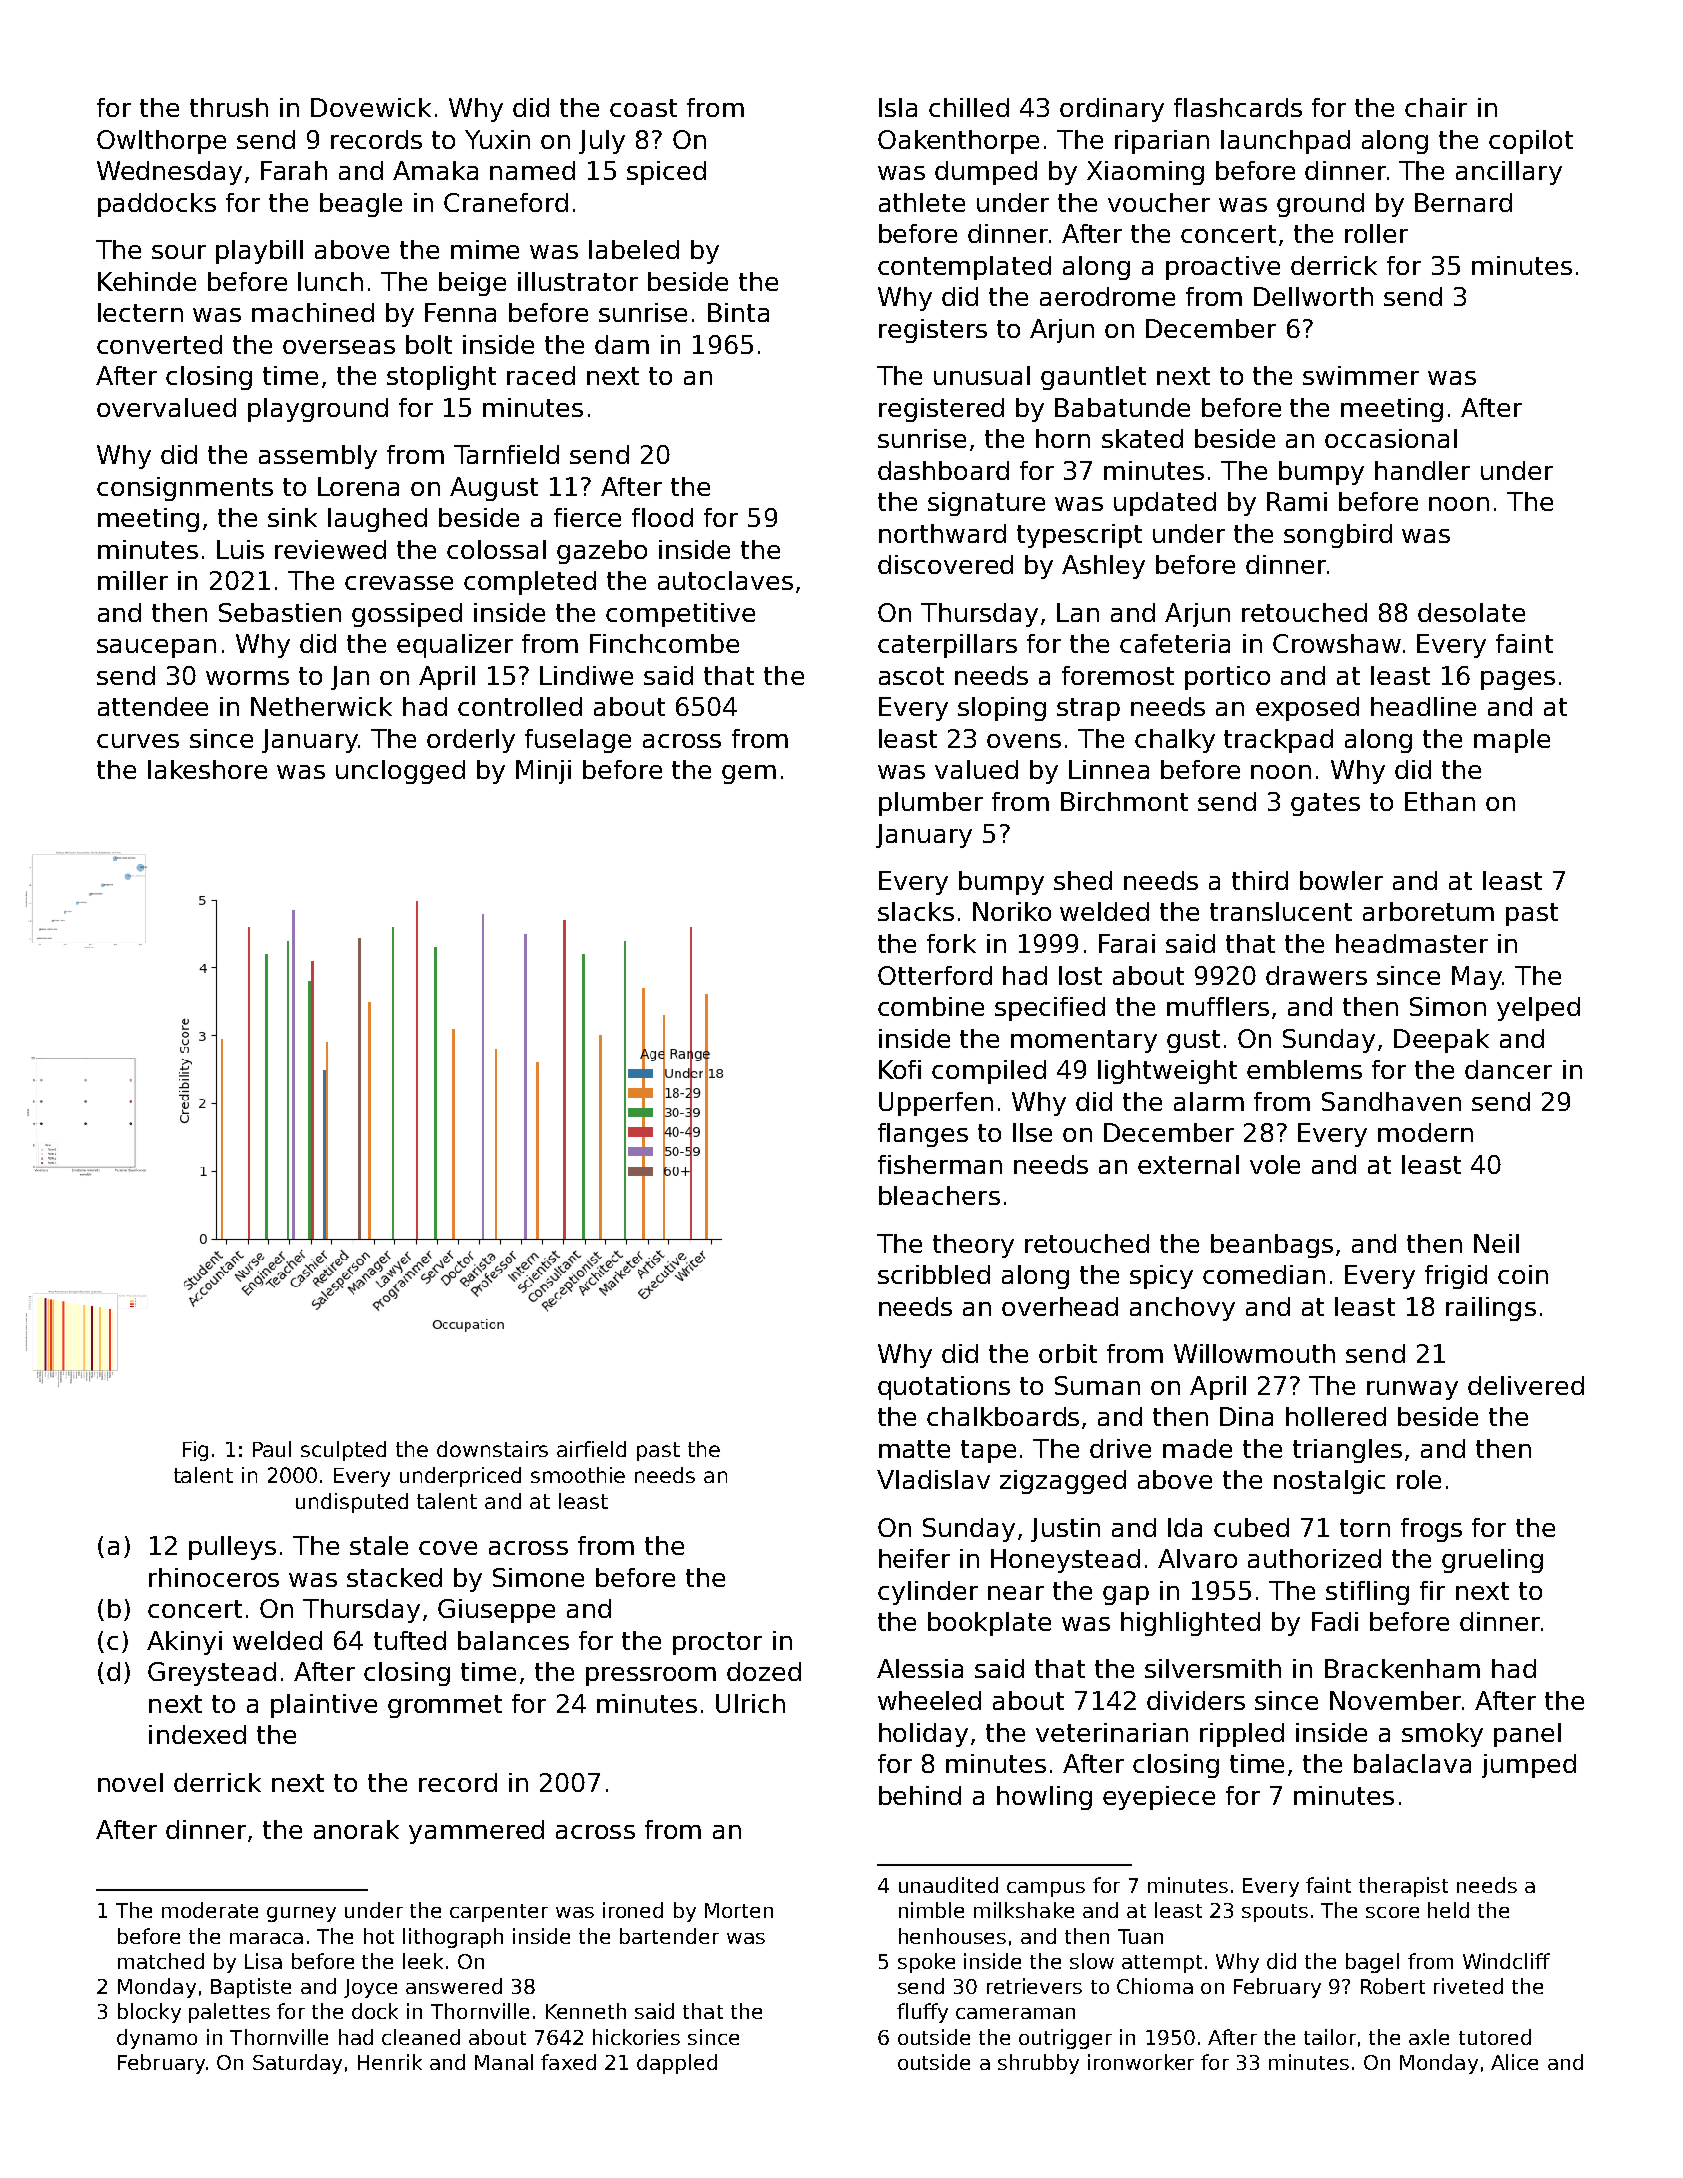  Describe the element at coordinates (390, 2062) in the document. I see `Henrik` at that location.
